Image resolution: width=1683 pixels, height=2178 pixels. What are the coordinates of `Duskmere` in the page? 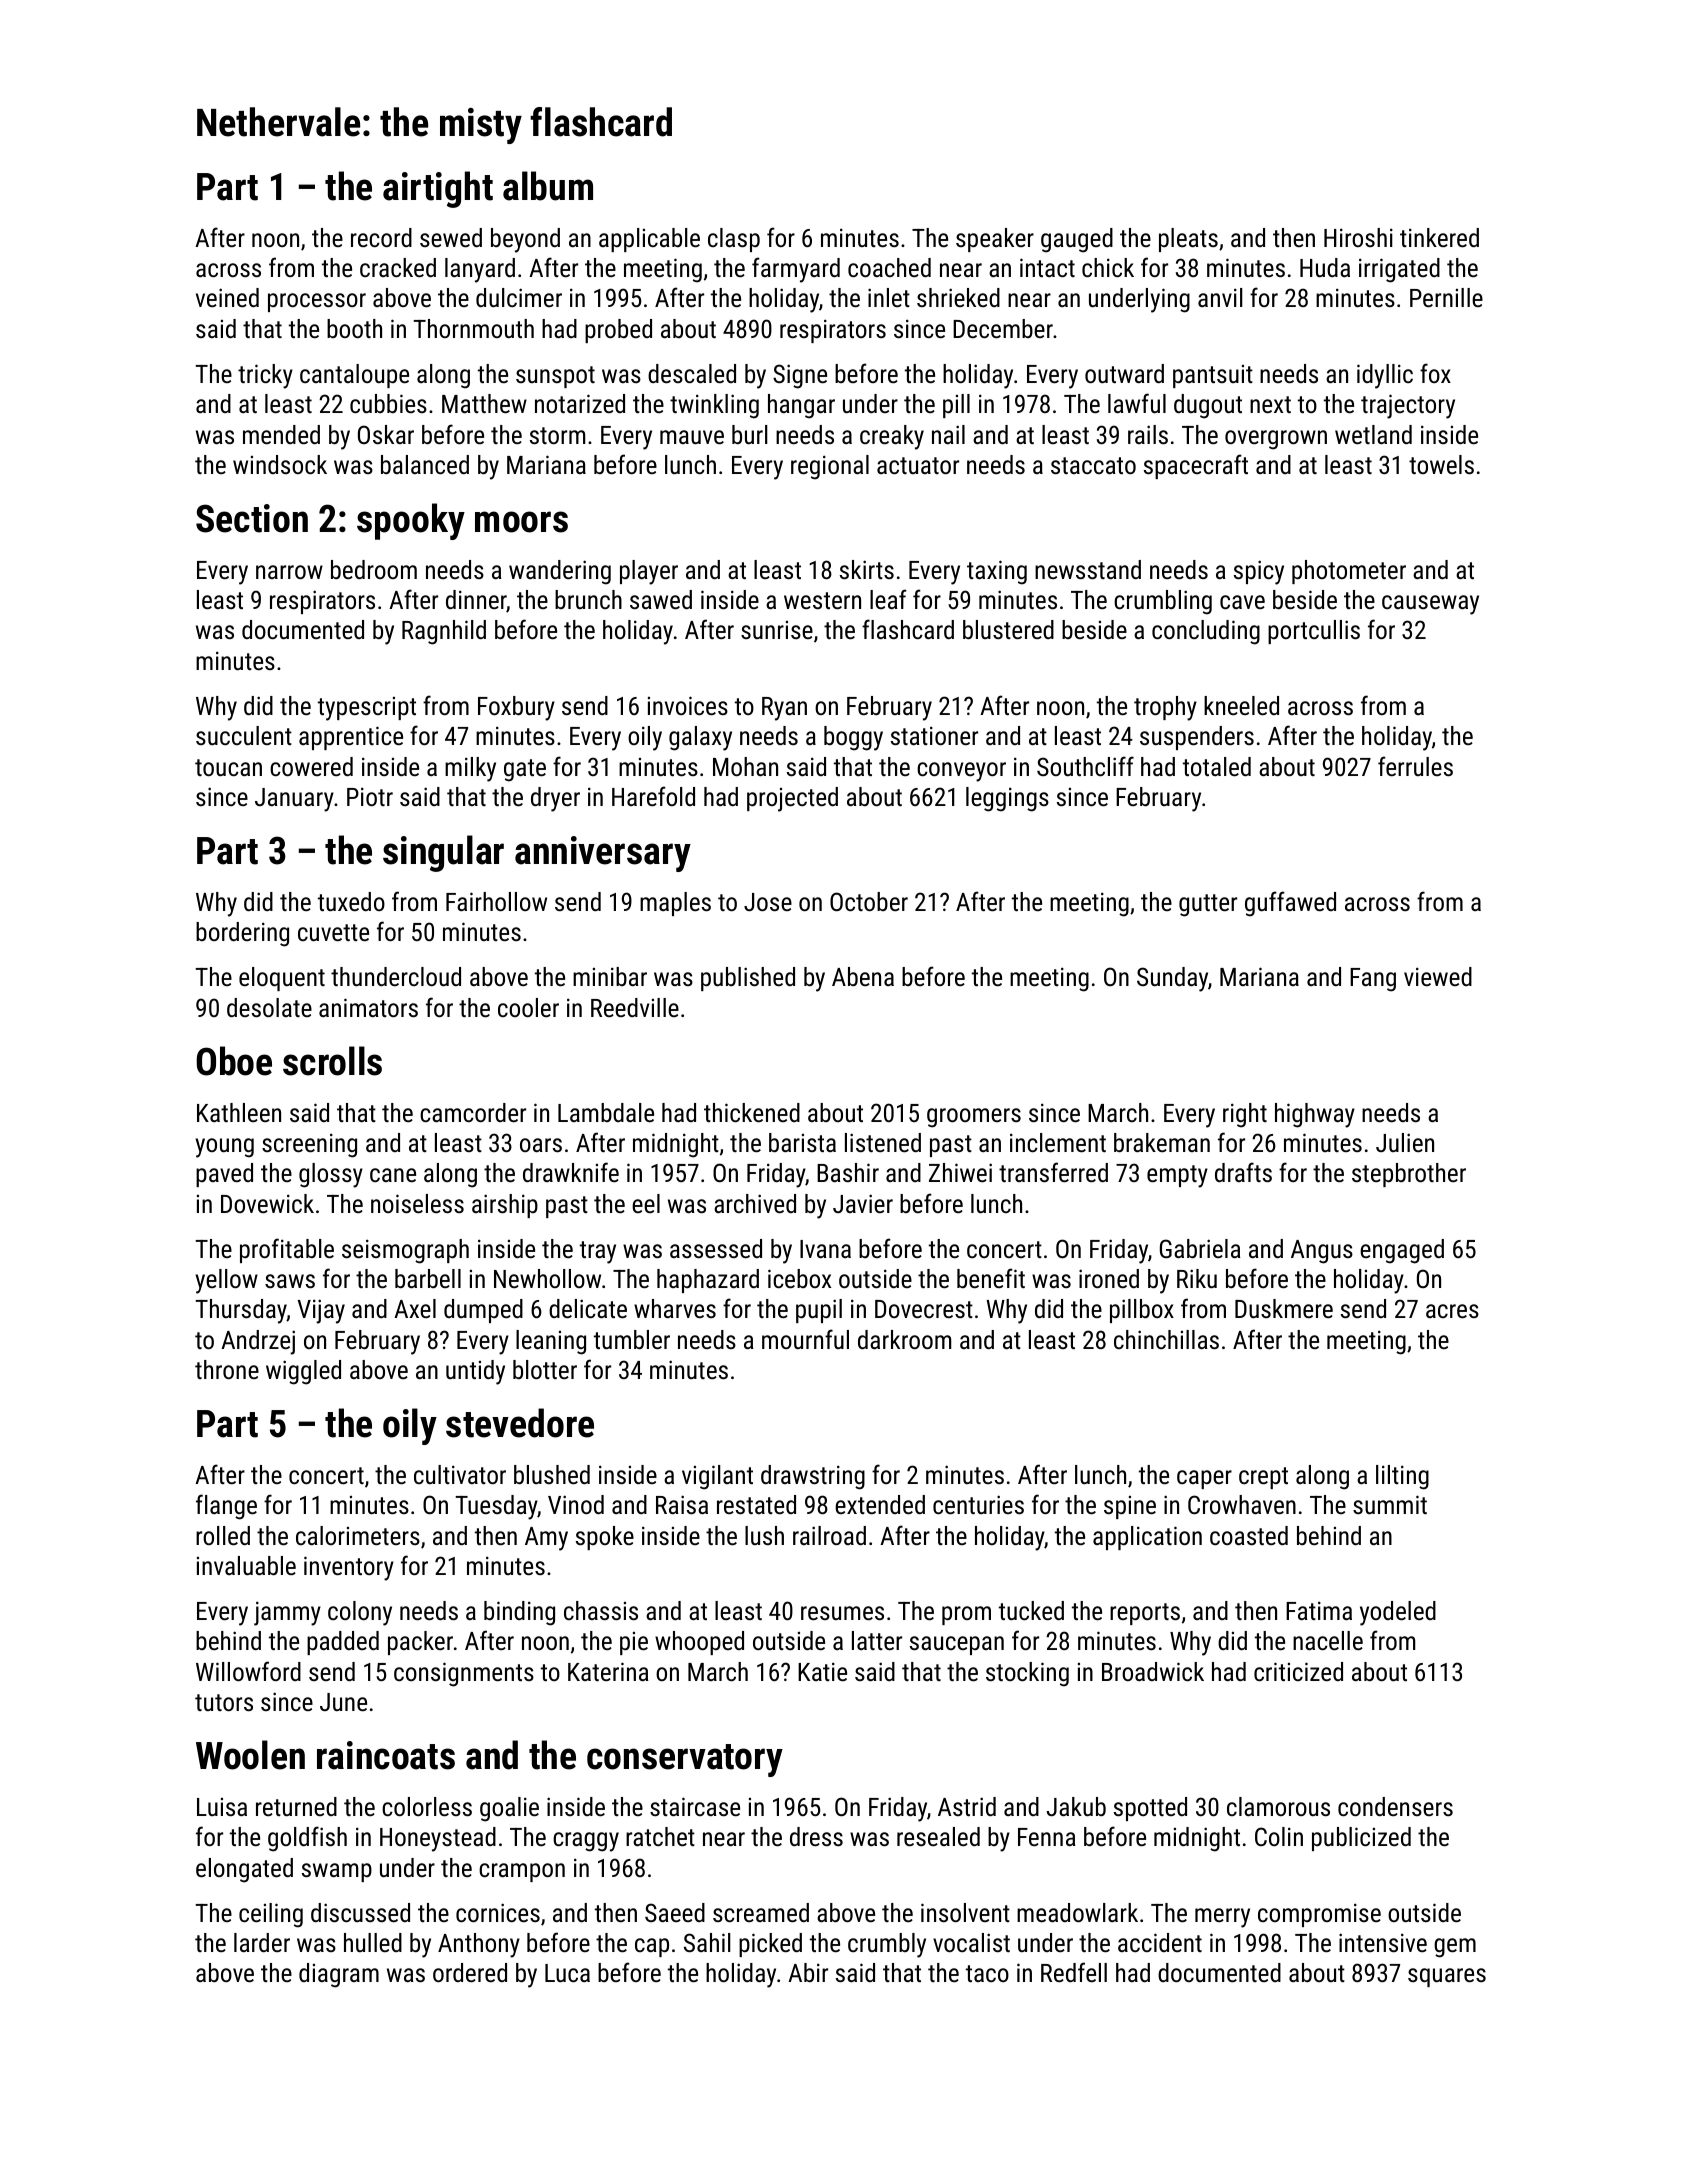 It's located at (1284, 1308).
